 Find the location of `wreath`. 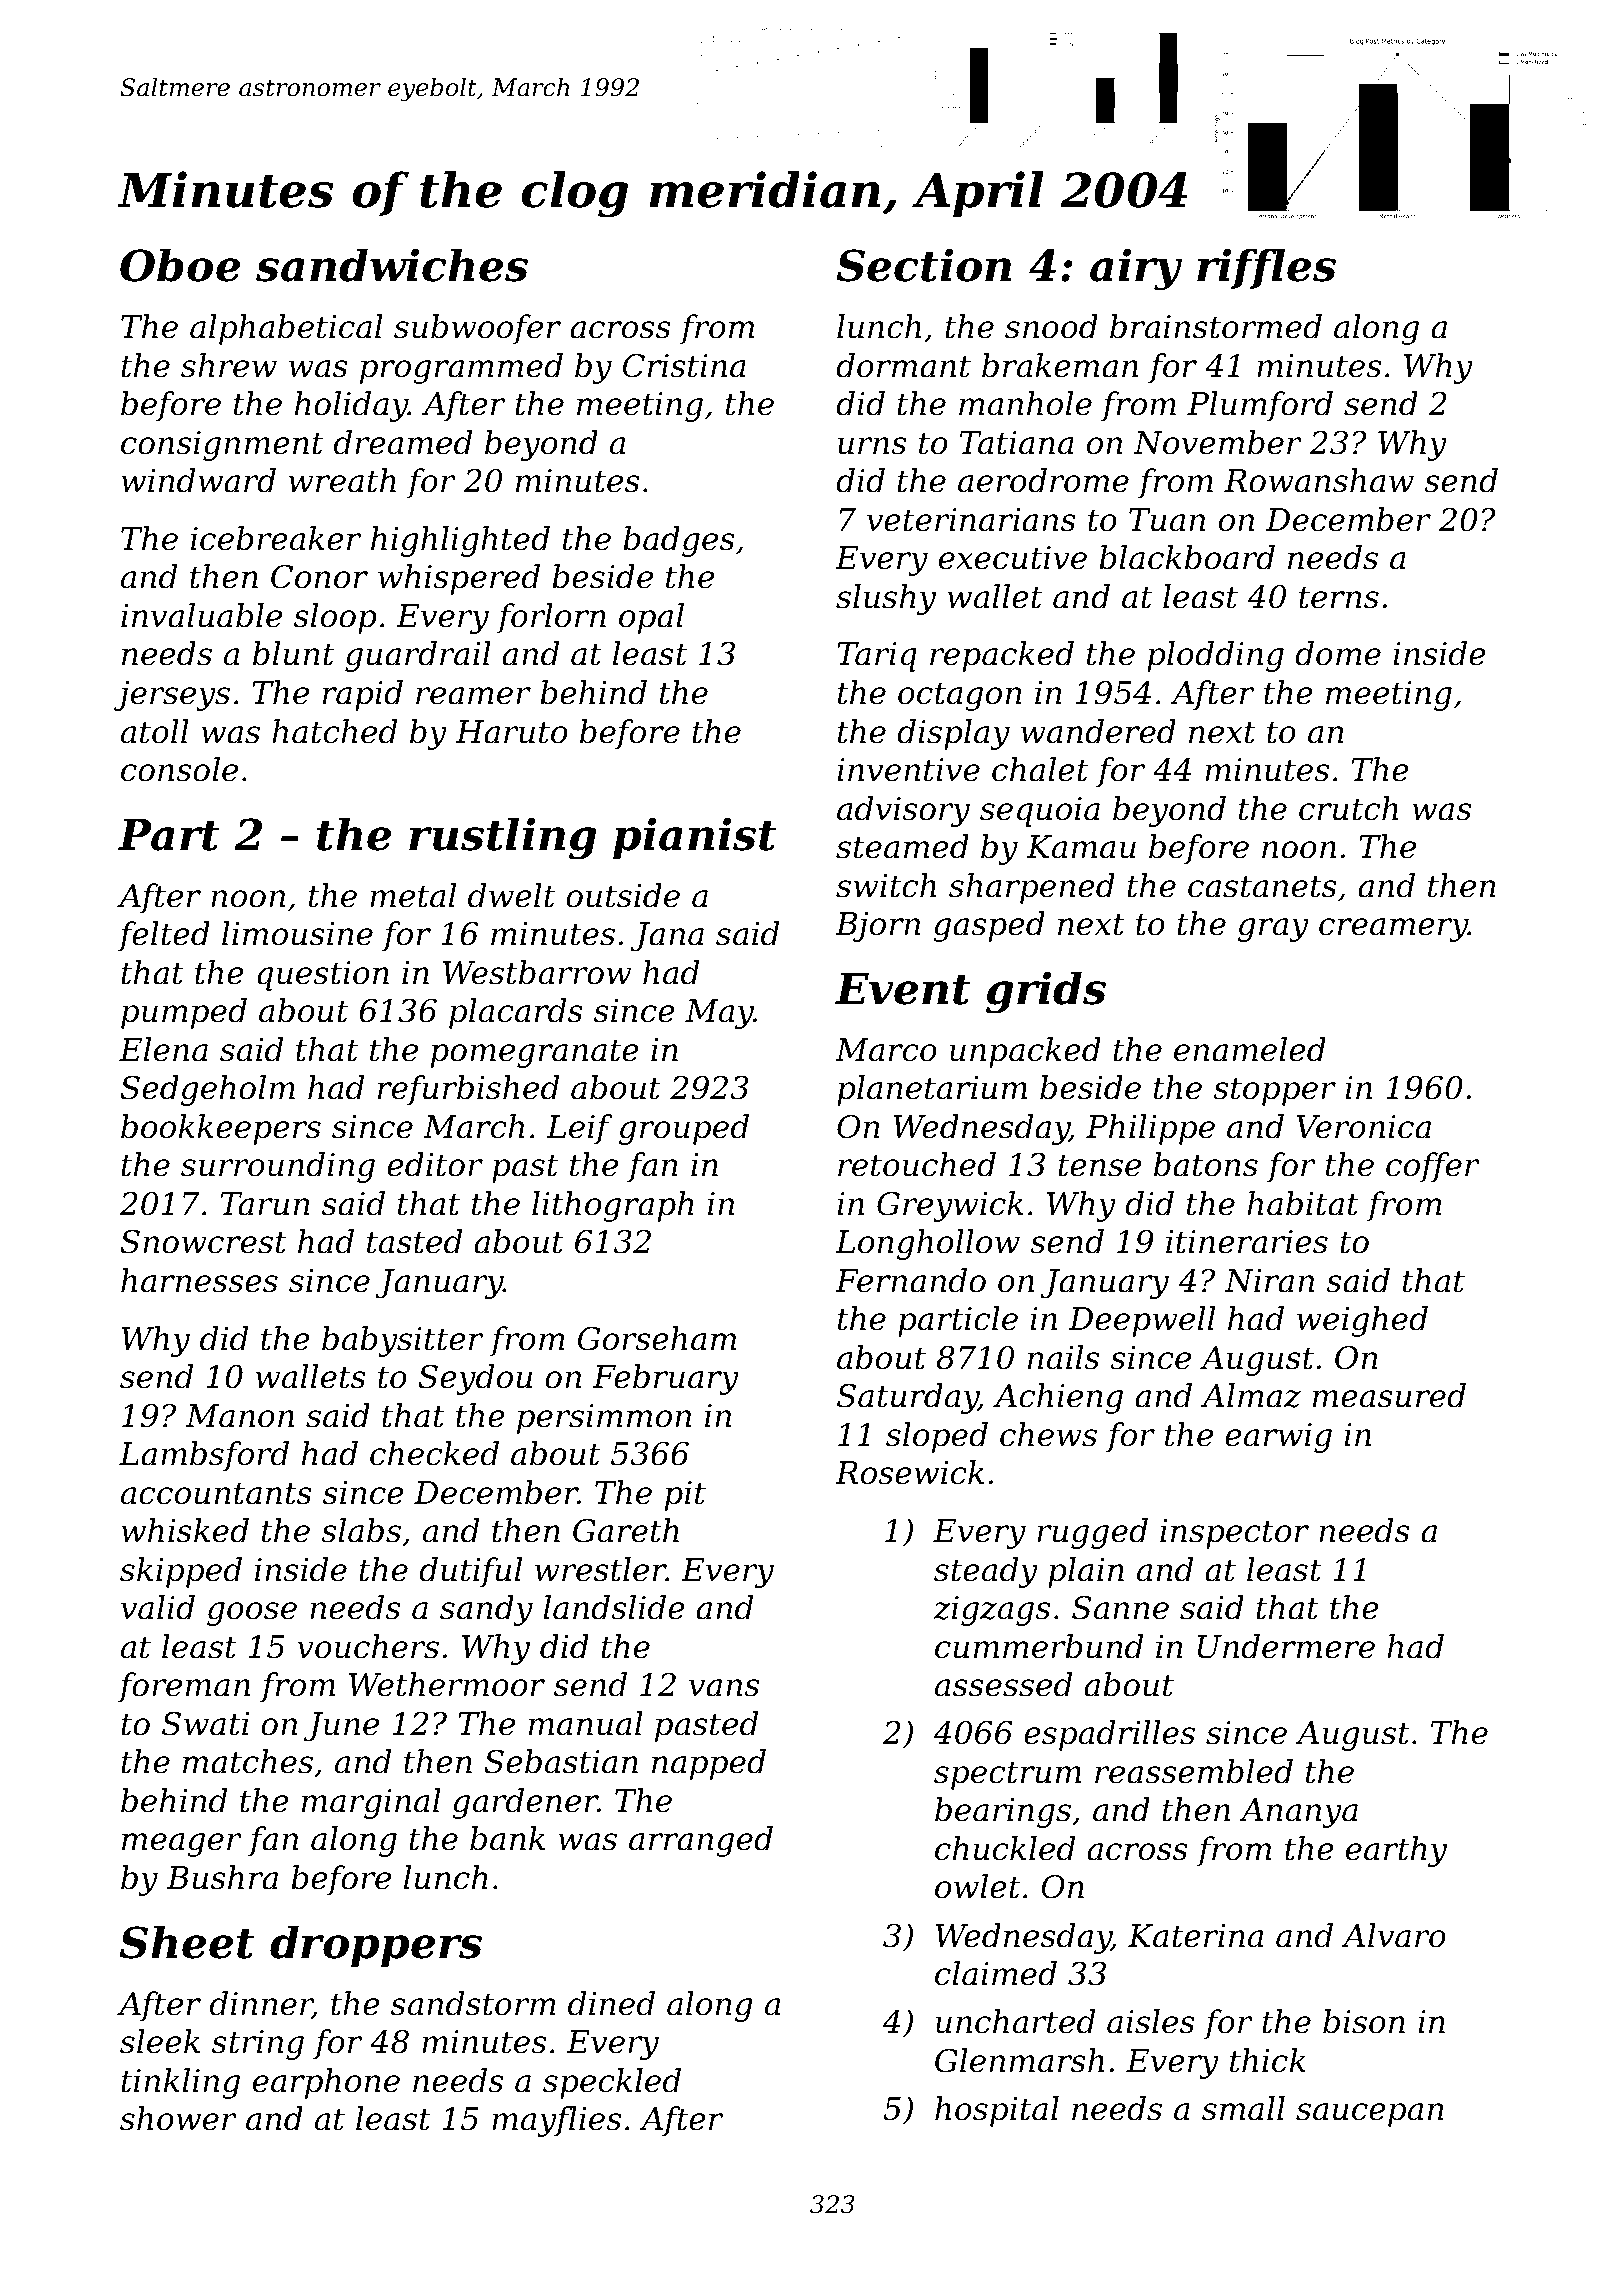

wreath is located at coordinates (342, 480).
